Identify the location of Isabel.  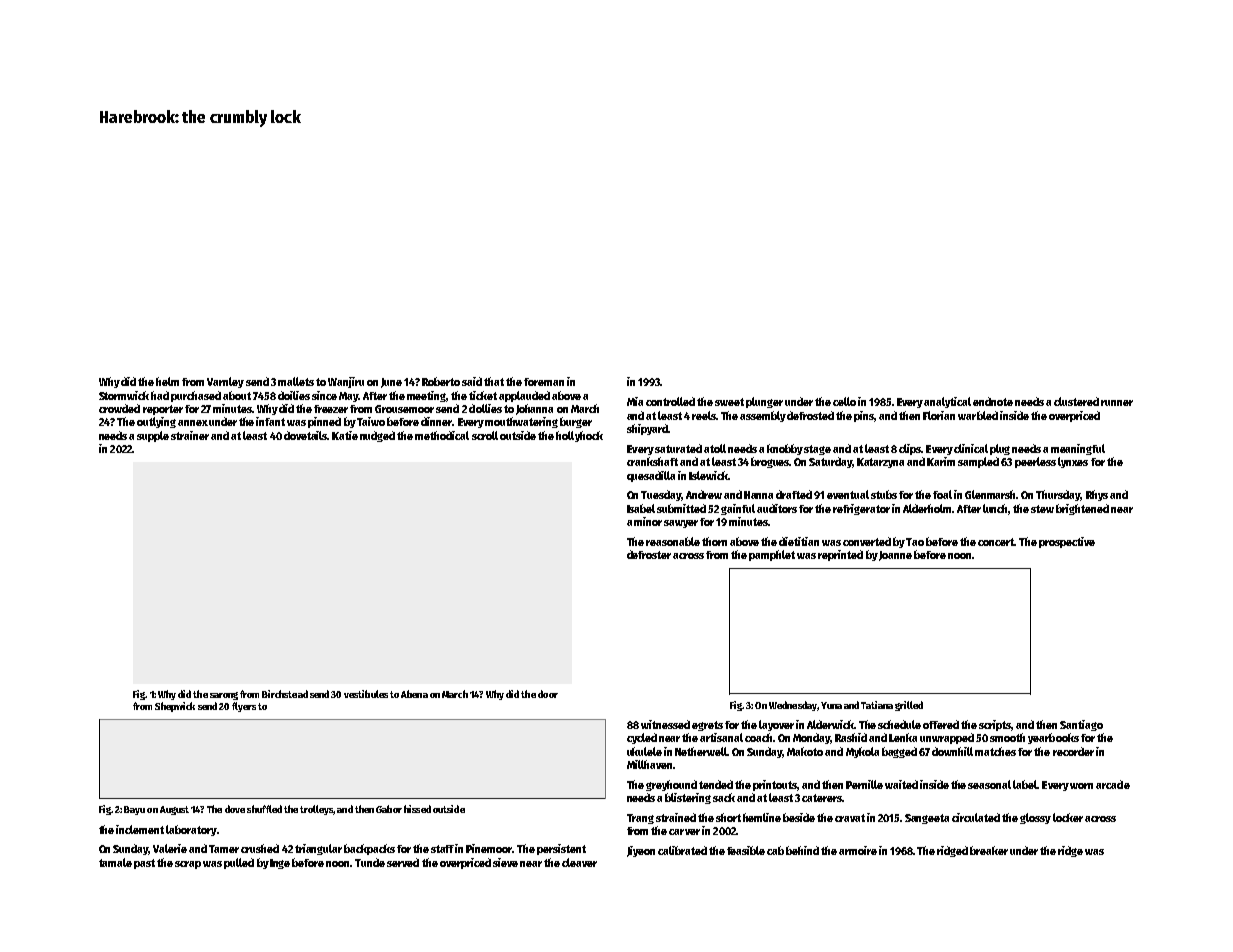
(641, 508).
